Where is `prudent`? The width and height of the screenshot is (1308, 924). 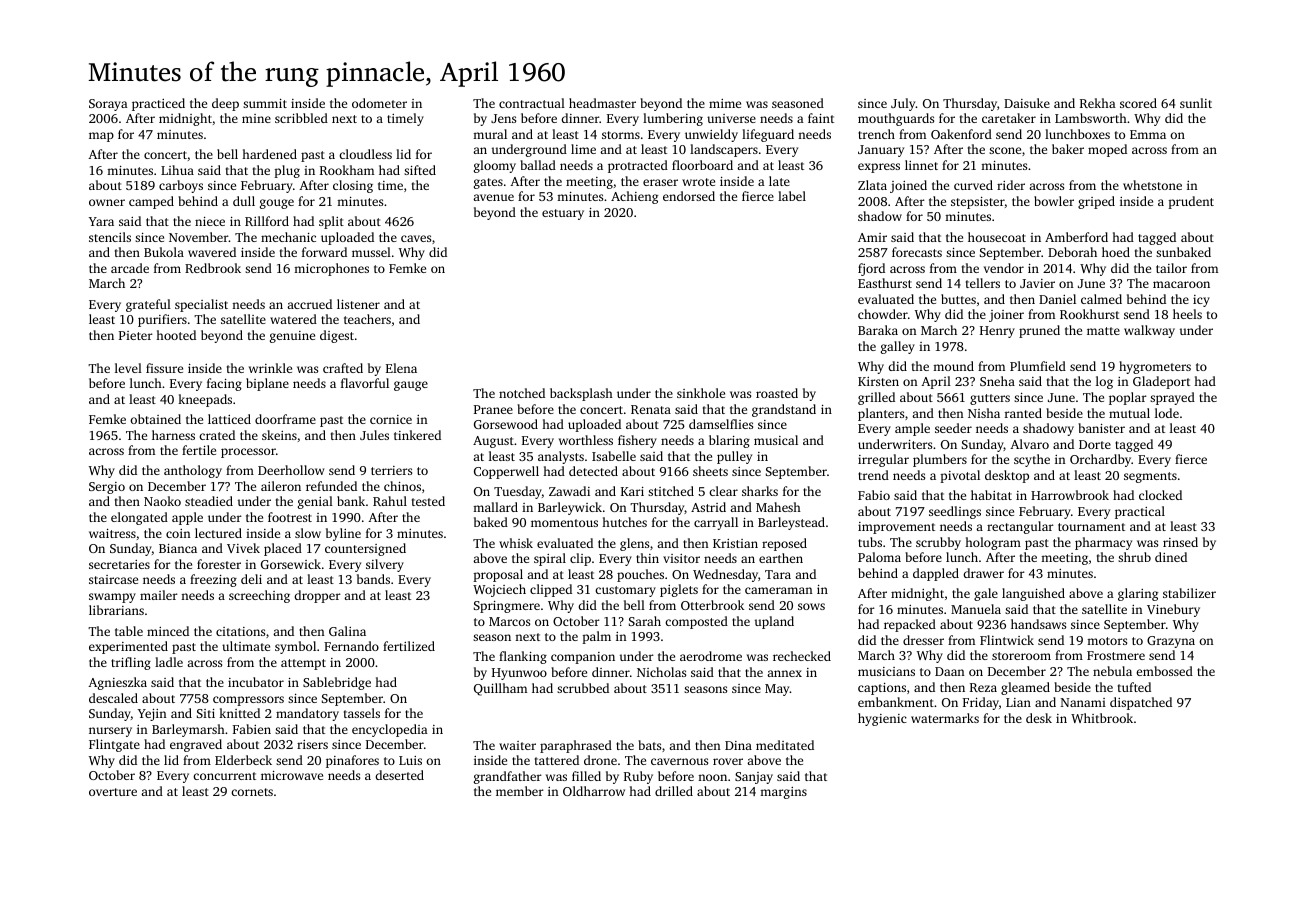
prudent is located at coordinates (1191, 202).
